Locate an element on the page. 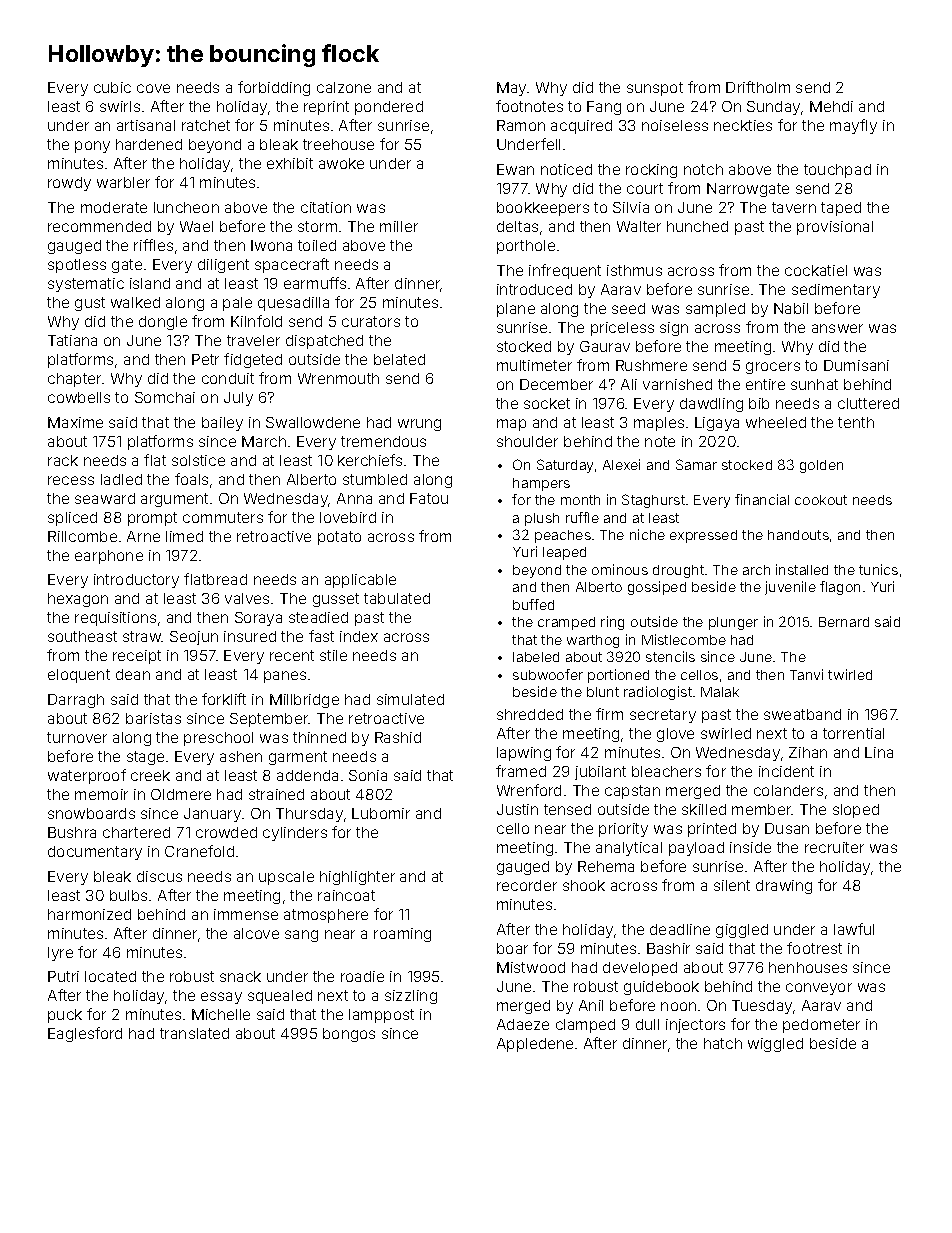 This document has height=1233, width=952. roadie is located at coordinates (362, 976).
